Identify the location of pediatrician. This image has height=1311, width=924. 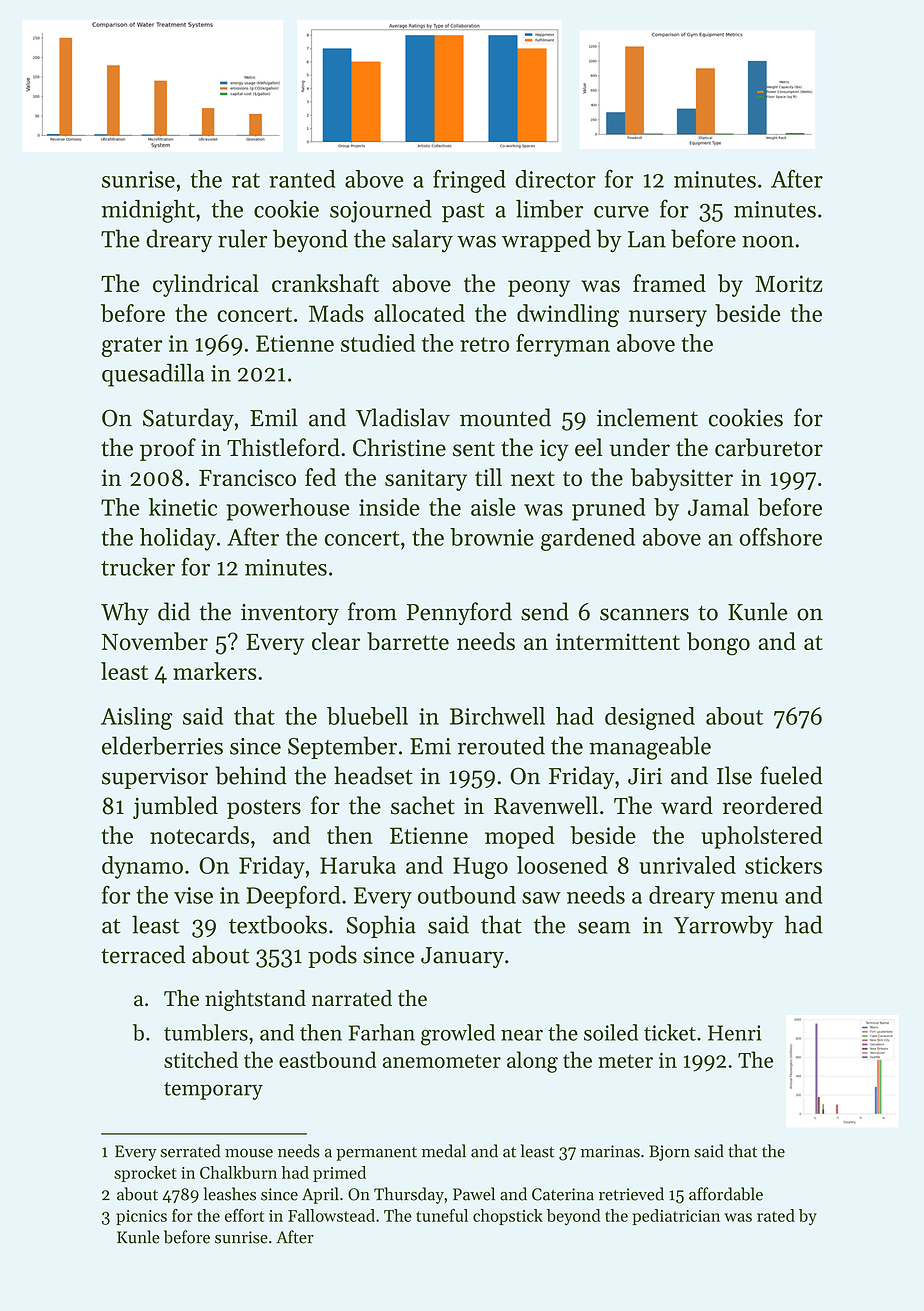
(676, 1217).
